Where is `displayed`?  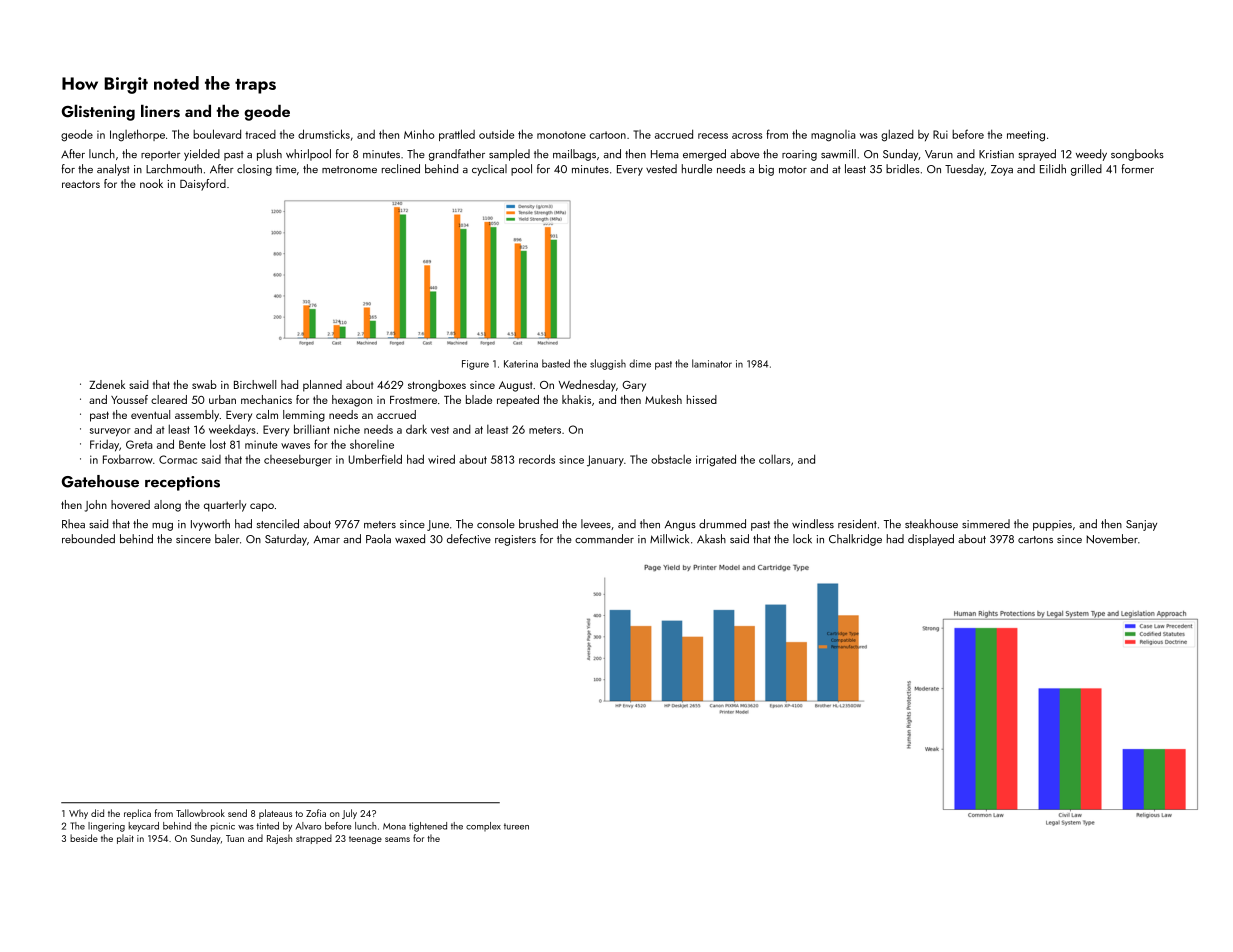 displayed is located at coordinates (931, 540).
